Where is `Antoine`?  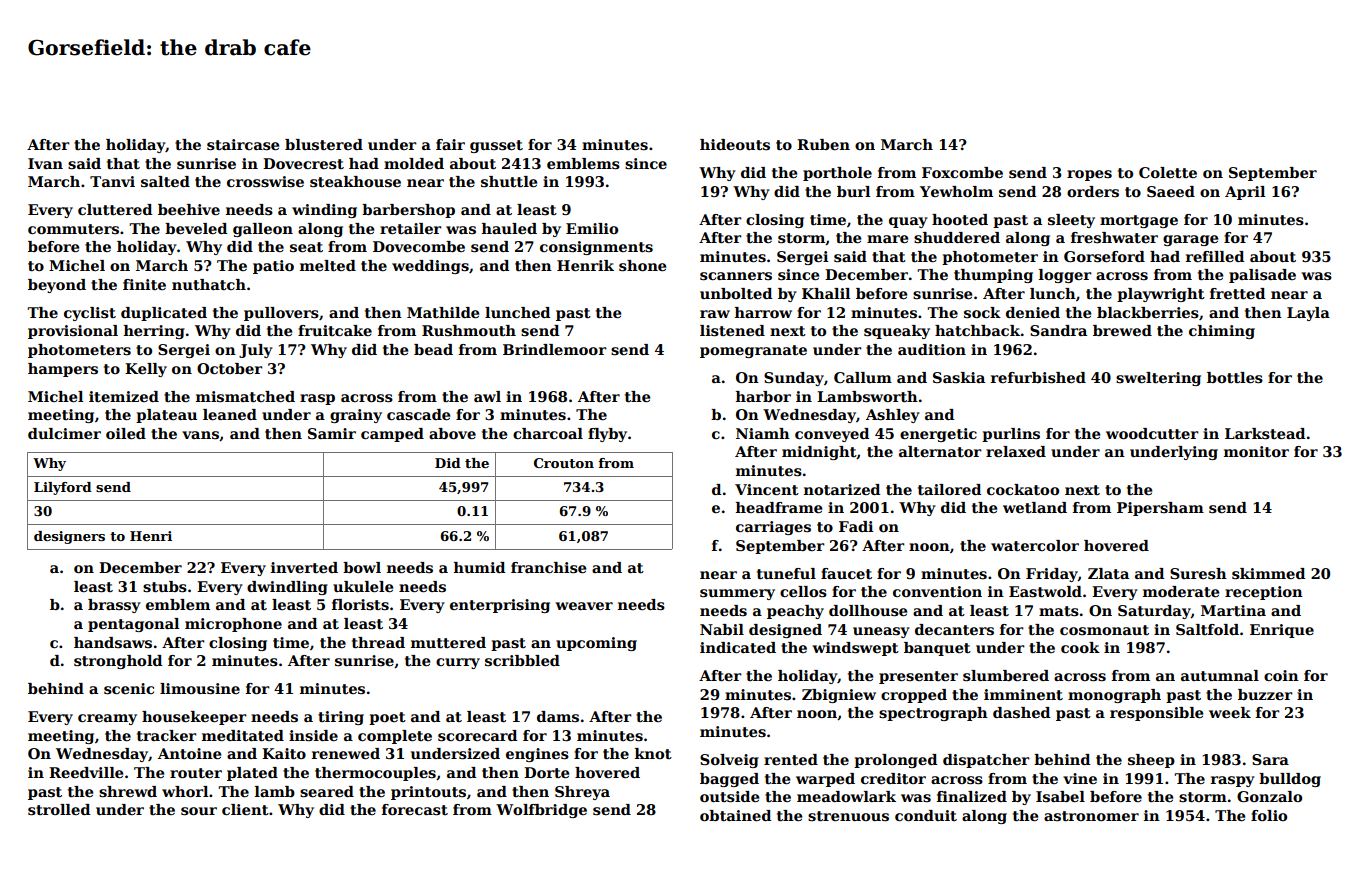
Antoine is located at coordinates (189, 753).
